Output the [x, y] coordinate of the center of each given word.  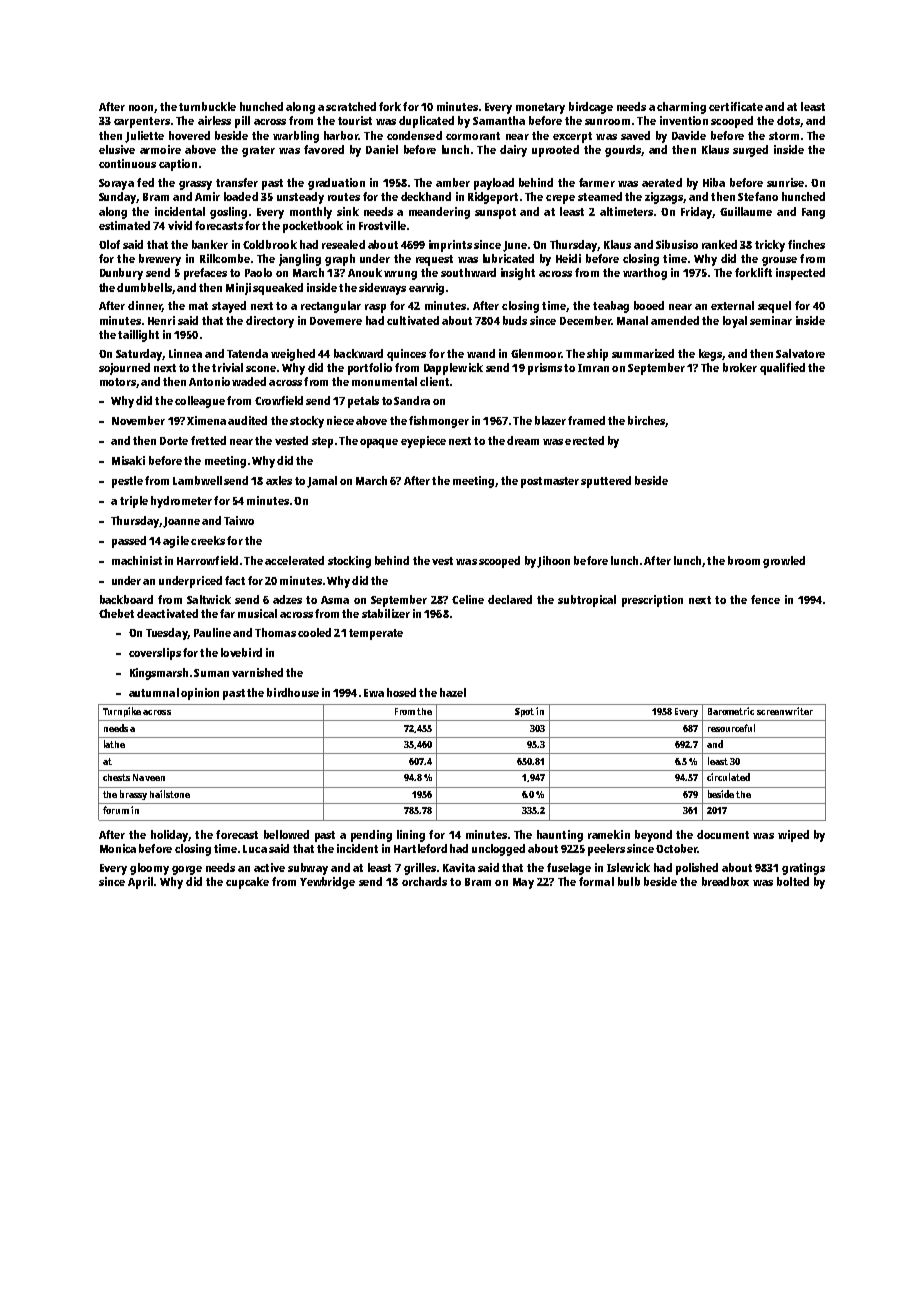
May [523, 883]
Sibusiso [677, 244]
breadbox [725, 881]
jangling [300, 260]
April [140, 883]
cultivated [413, 320]
